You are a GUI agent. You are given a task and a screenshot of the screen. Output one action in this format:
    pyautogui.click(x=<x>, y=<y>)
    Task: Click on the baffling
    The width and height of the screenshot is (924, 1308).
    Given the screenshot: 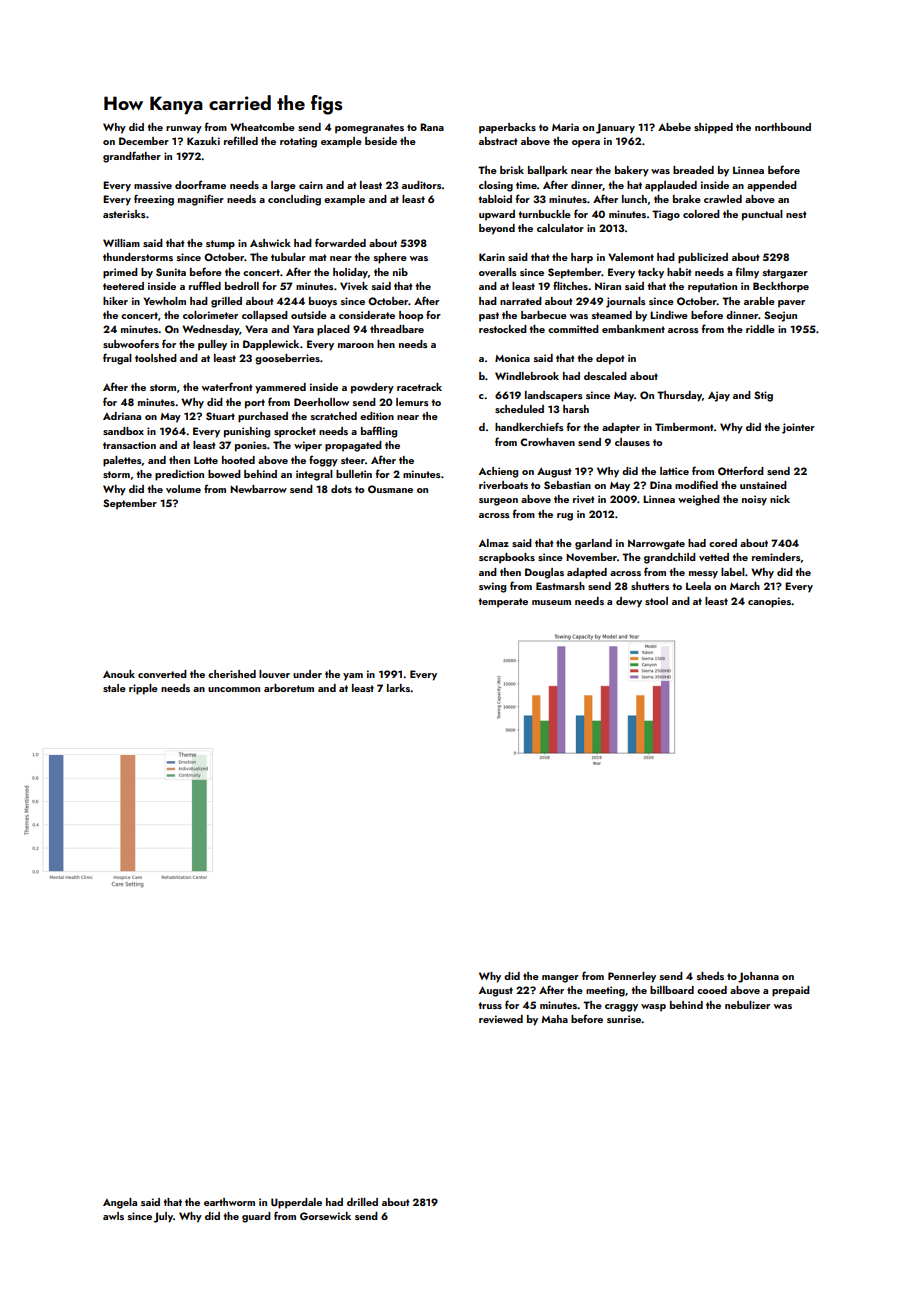 What is the action you would take?
    pyautogui.click(x=379, y=432)
